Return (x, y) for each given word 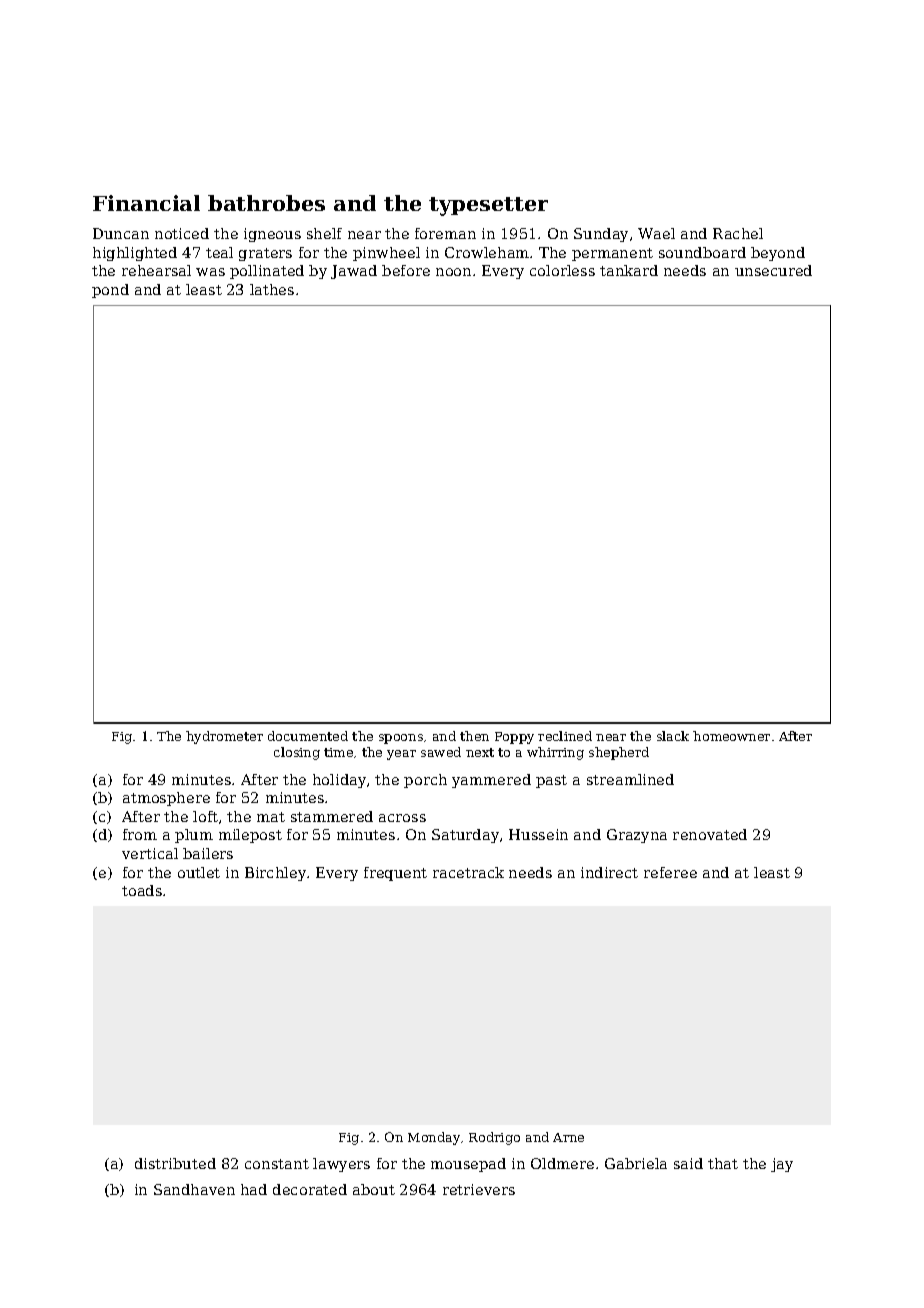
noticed (182, 233)
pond (110, 291)
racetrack (468, 872)
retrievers (479, 1189)
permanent (612, 254)
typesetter (488, 206)
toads (142, 890)
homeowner (731, 736)
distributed (175, 1163)
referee (670, 872)
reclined (565, 736)
